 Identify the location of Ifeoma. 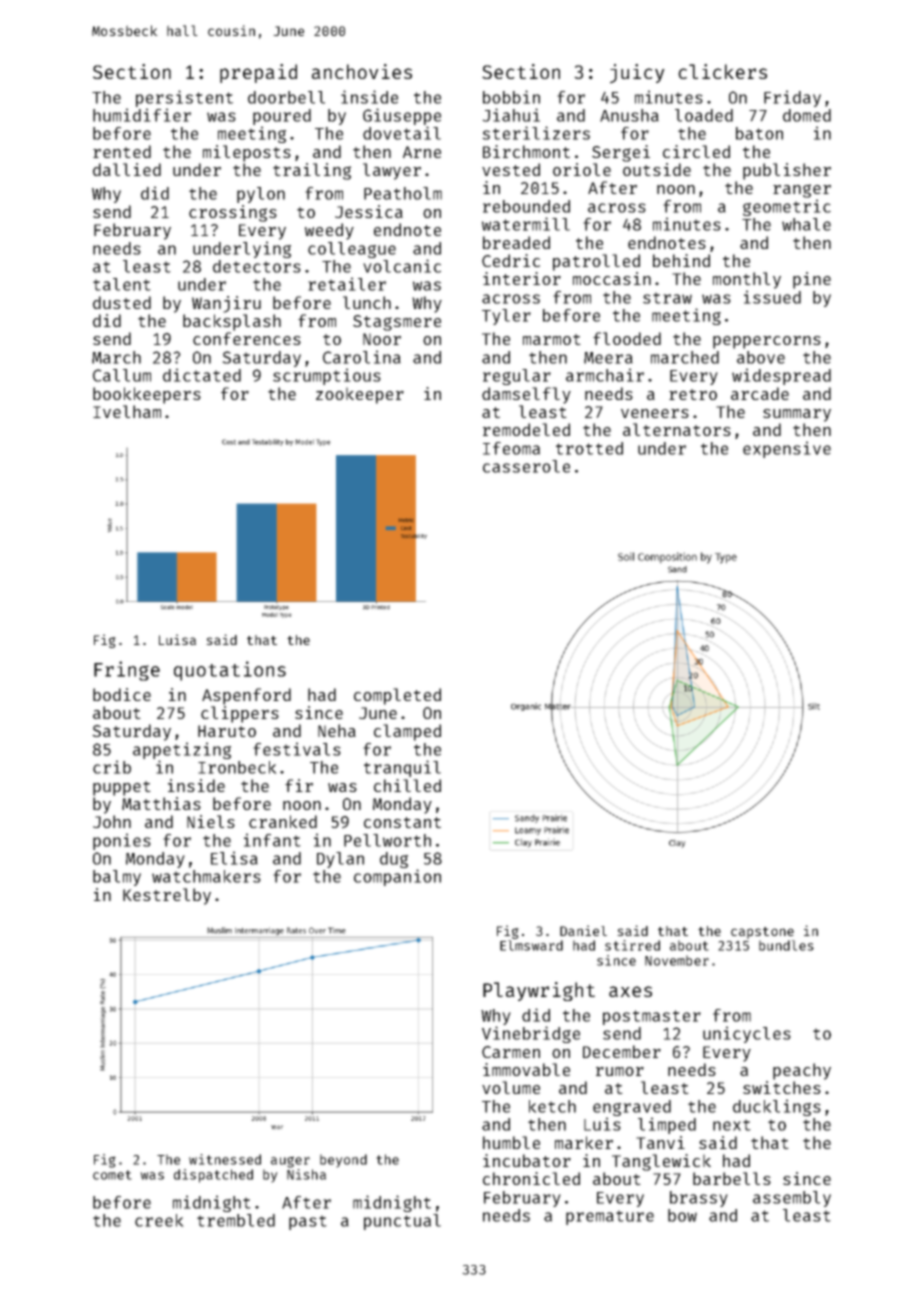
(511, 448).
